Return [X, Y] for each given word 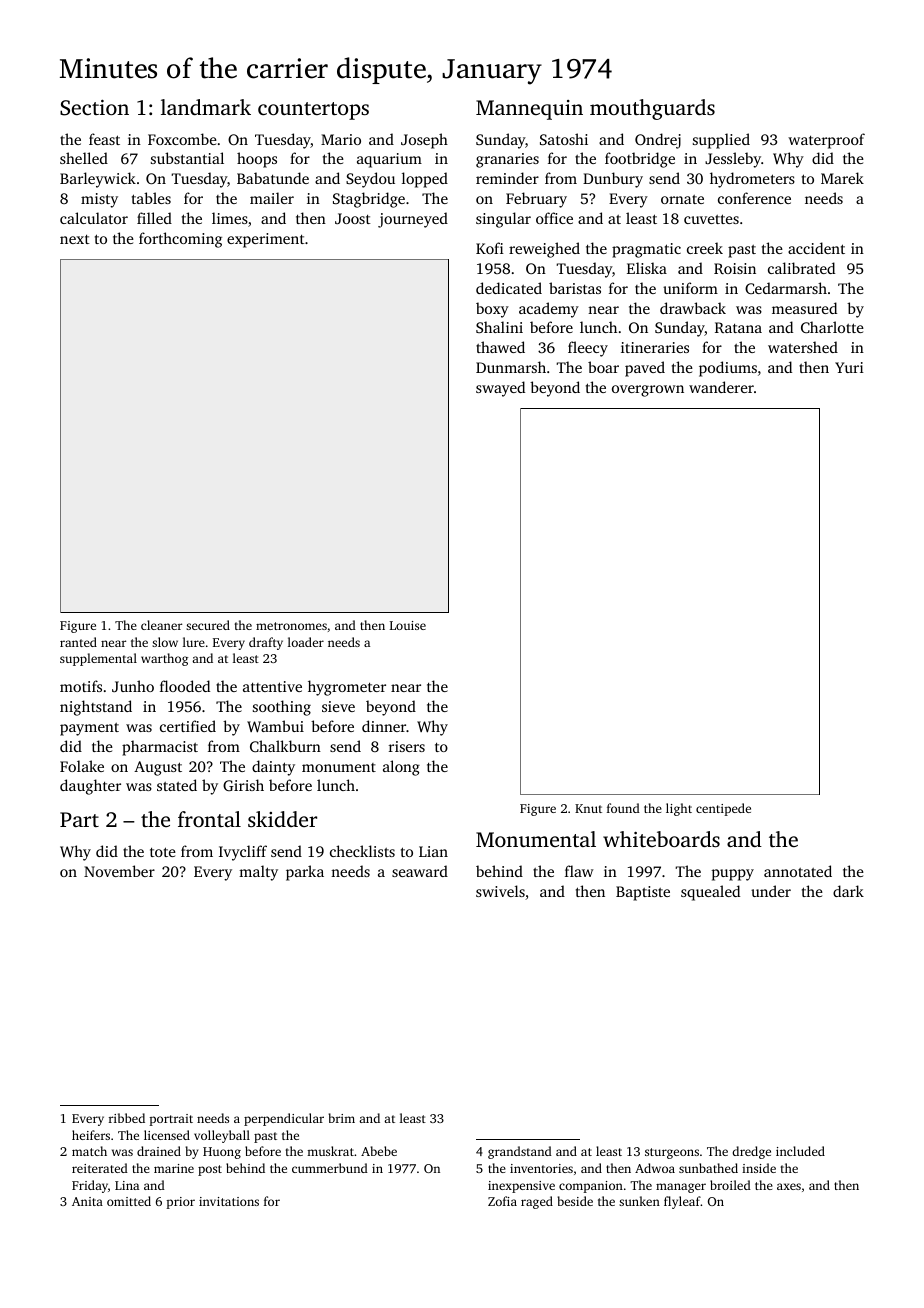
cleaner [161, 625]
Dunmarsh [511, 367]
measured [804, 308]
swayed [500, 389]
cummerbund [330, 1168]
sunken [639, 1201]
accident [816, 248]
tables [151, 198]
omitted [129, 1201]
